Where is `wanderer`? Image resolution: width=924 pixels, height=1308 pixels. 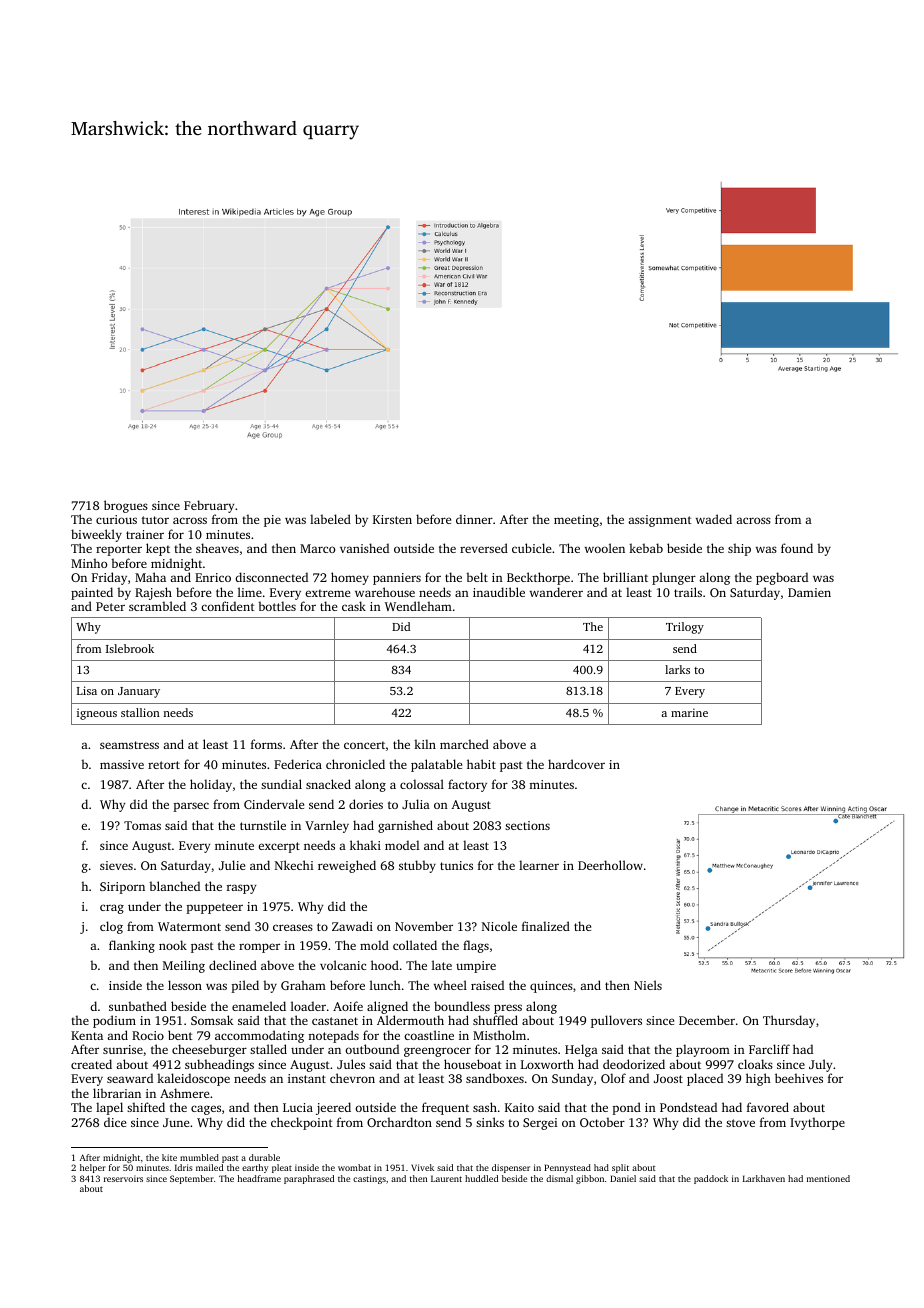 wanderer is located at coordinates (556, 592).
